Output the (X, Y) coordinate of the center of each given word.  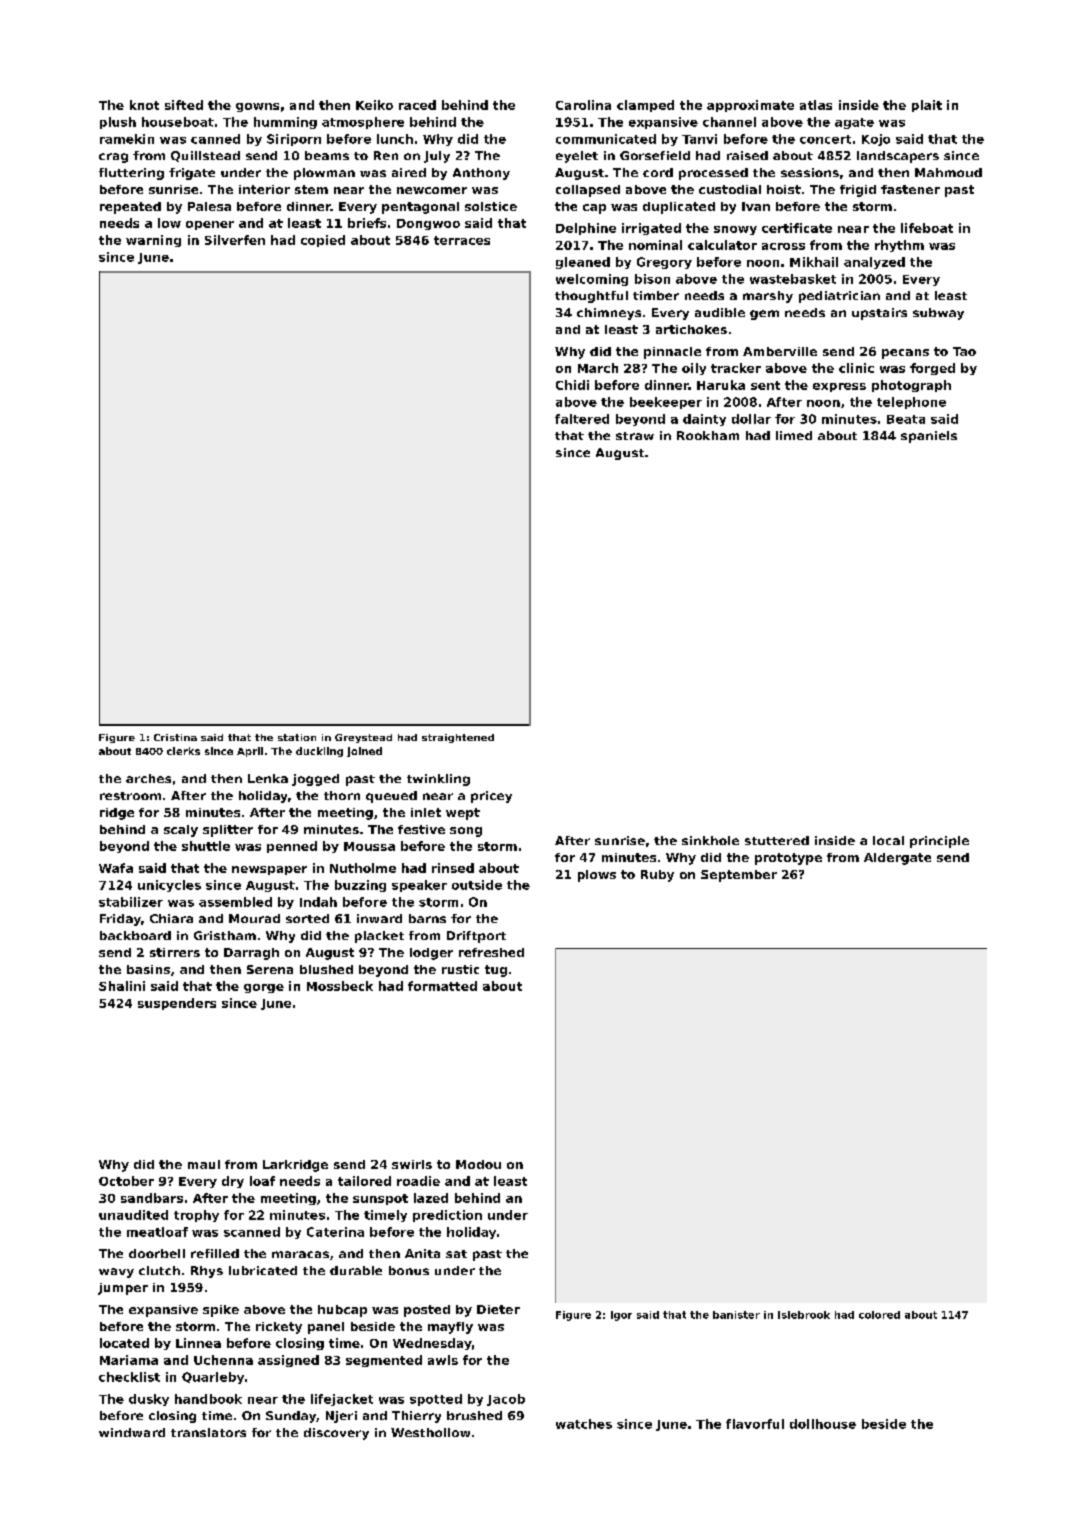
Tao (964, 351)
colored (879, 1315)
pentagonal (420, 208)
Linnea (198, 1343)
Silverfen (235, 240)
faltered (582, 419)
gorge (264, 988)
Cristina (175, 737)
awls (443, 1360)
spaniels (929, 437)
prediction (447, 1216)
